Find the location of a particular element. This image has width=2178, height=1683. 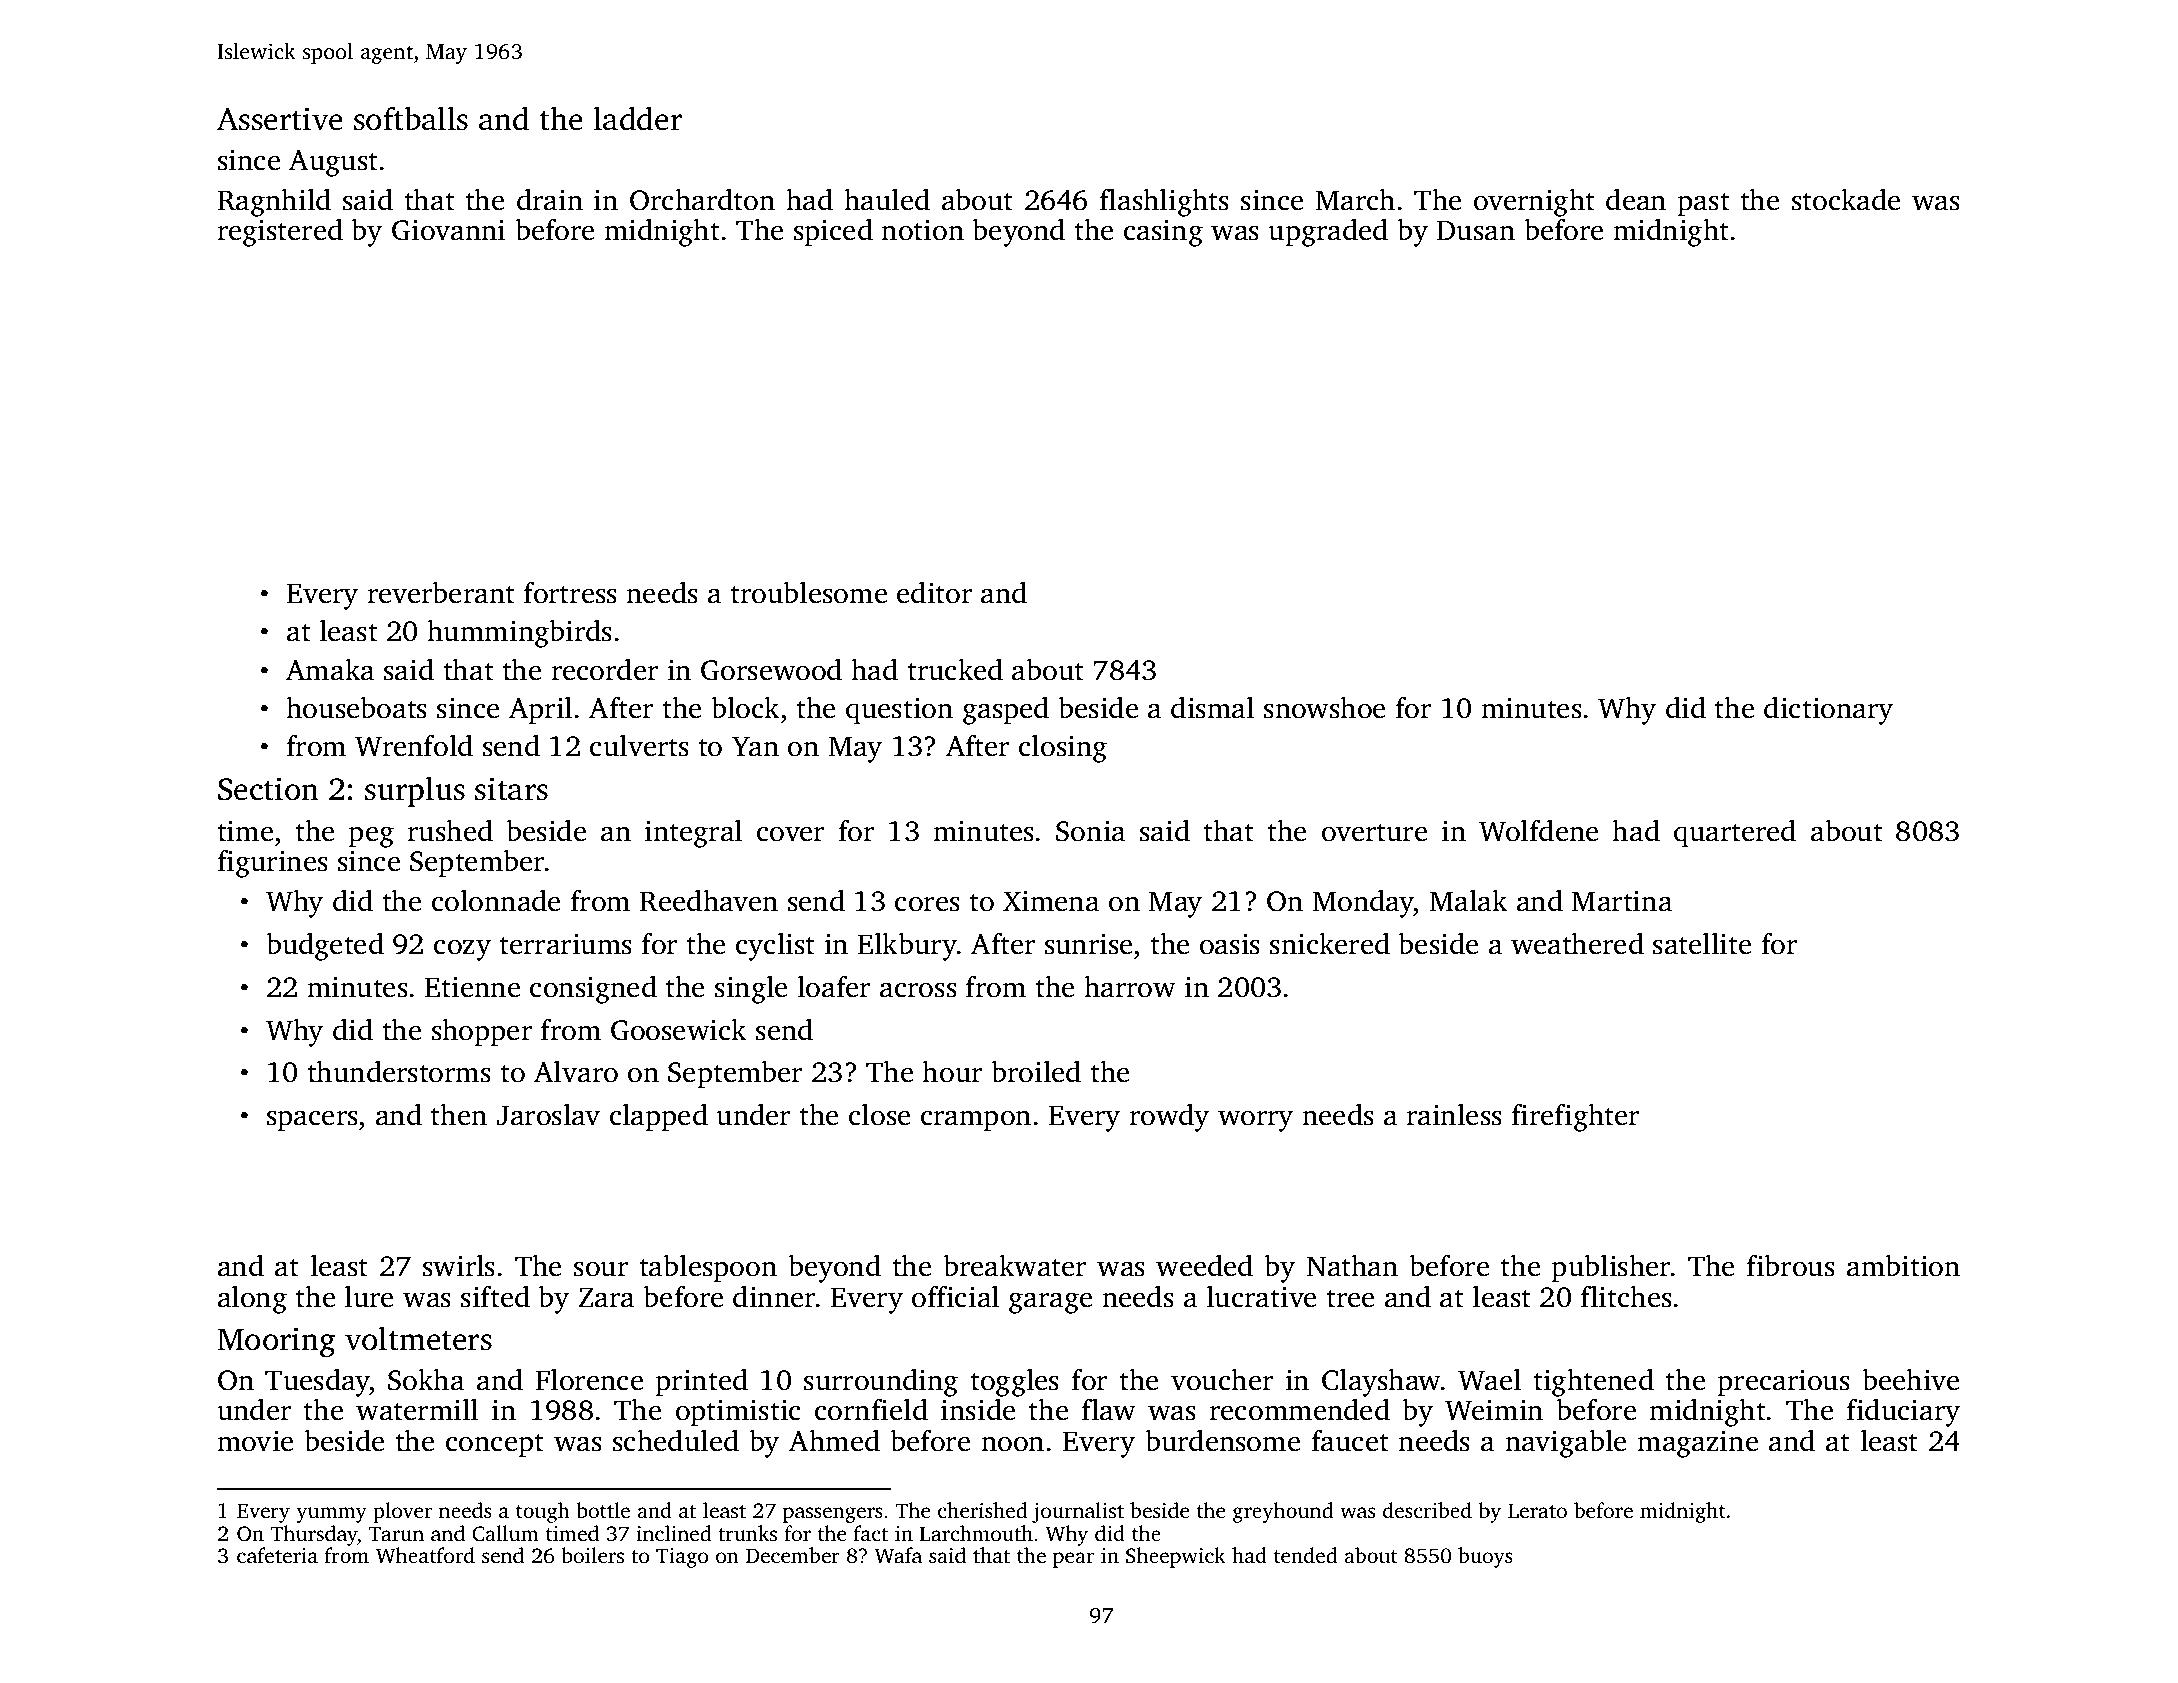

snowshoe is located at coordinates (1324, 707).
